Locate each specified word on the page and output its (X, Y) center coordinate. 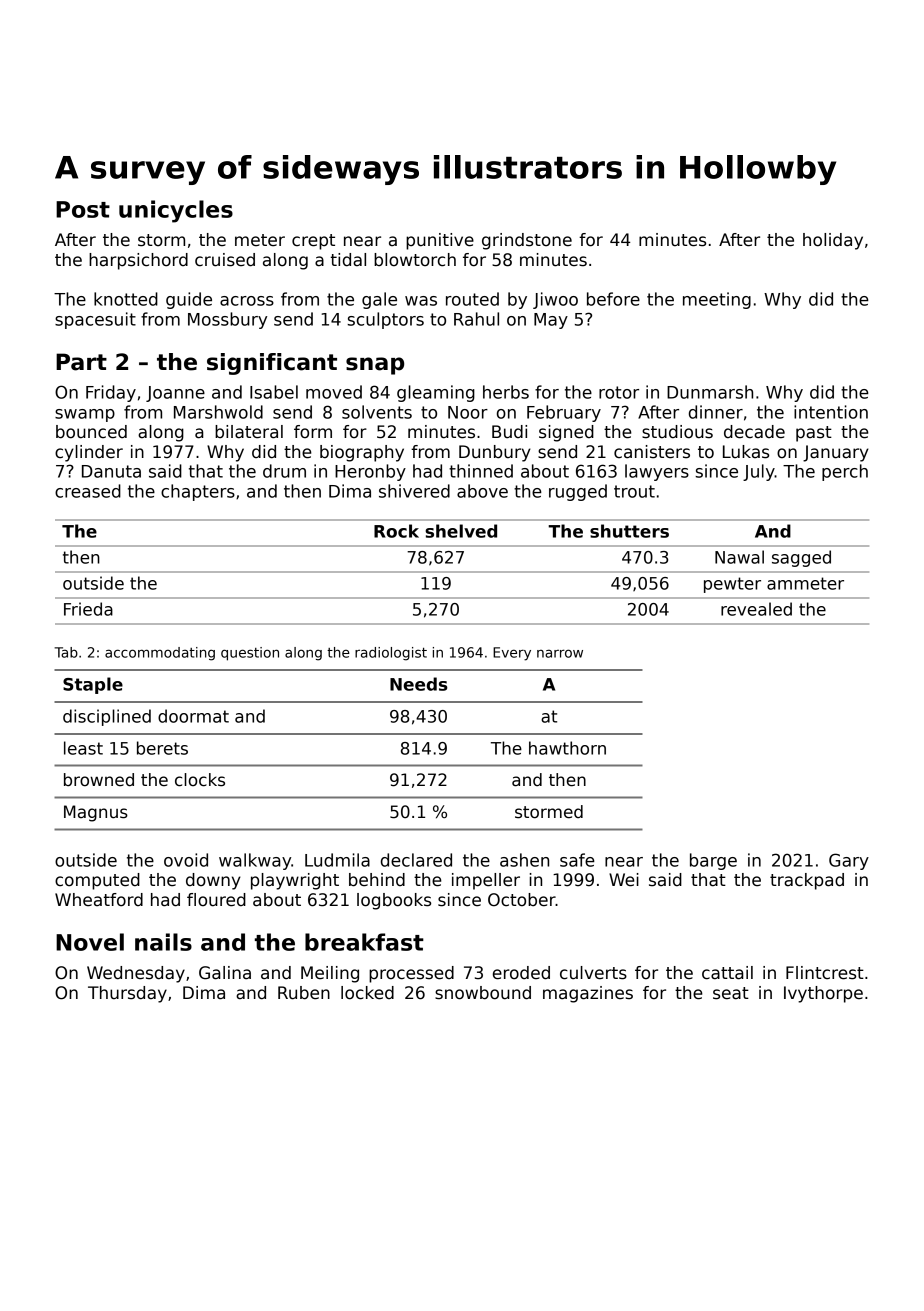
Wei (624, 880)
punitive (440, 241)
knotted (126, 299)
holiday (833, 241)
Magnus (96, 813)
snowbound (483, 993)
